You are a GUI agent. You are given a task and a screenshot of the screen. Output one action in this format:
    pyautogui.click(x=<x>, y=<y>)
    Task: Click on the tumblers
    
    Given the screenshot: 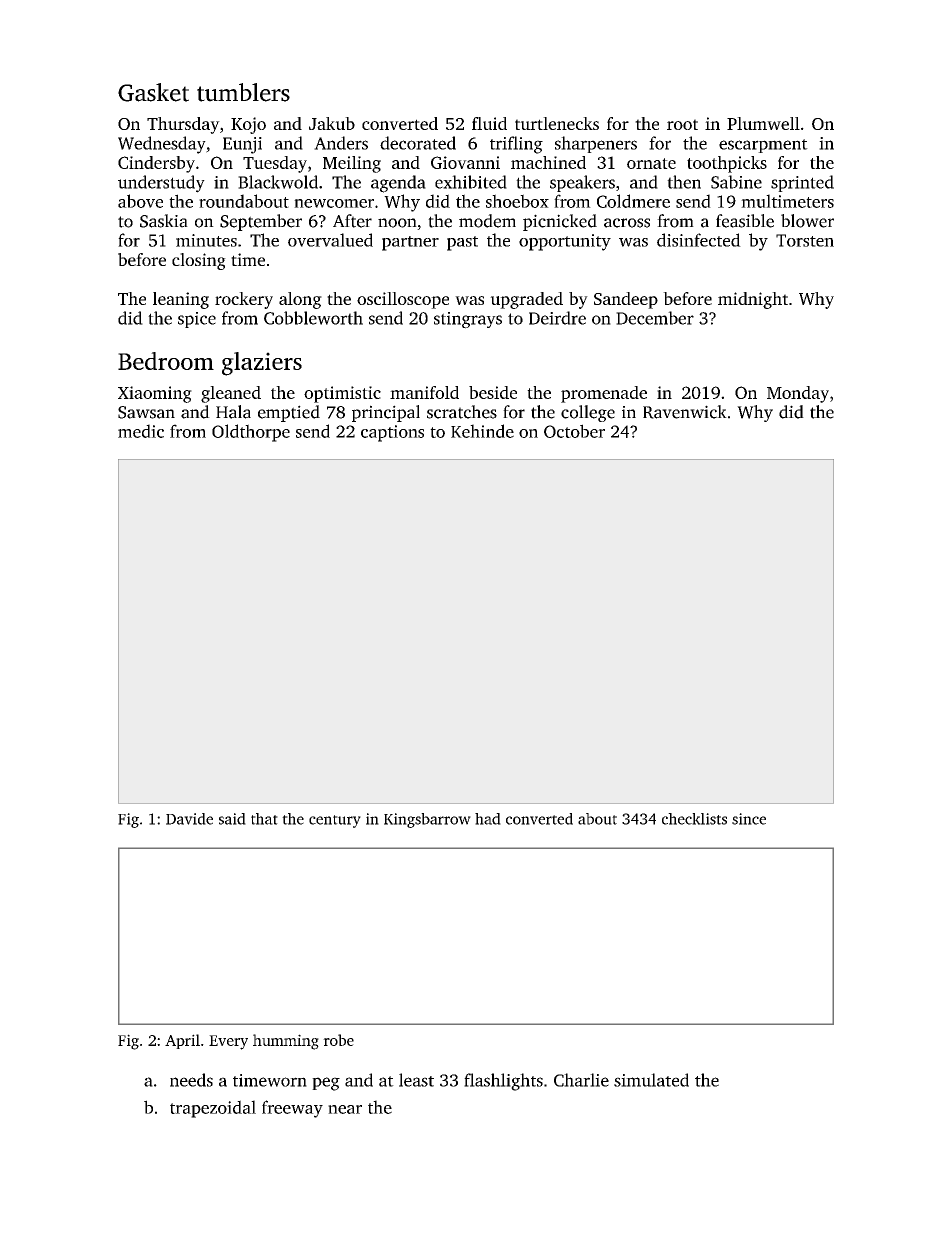 What is the action you would take?
    pyautogui.click(x=243, y=92)
